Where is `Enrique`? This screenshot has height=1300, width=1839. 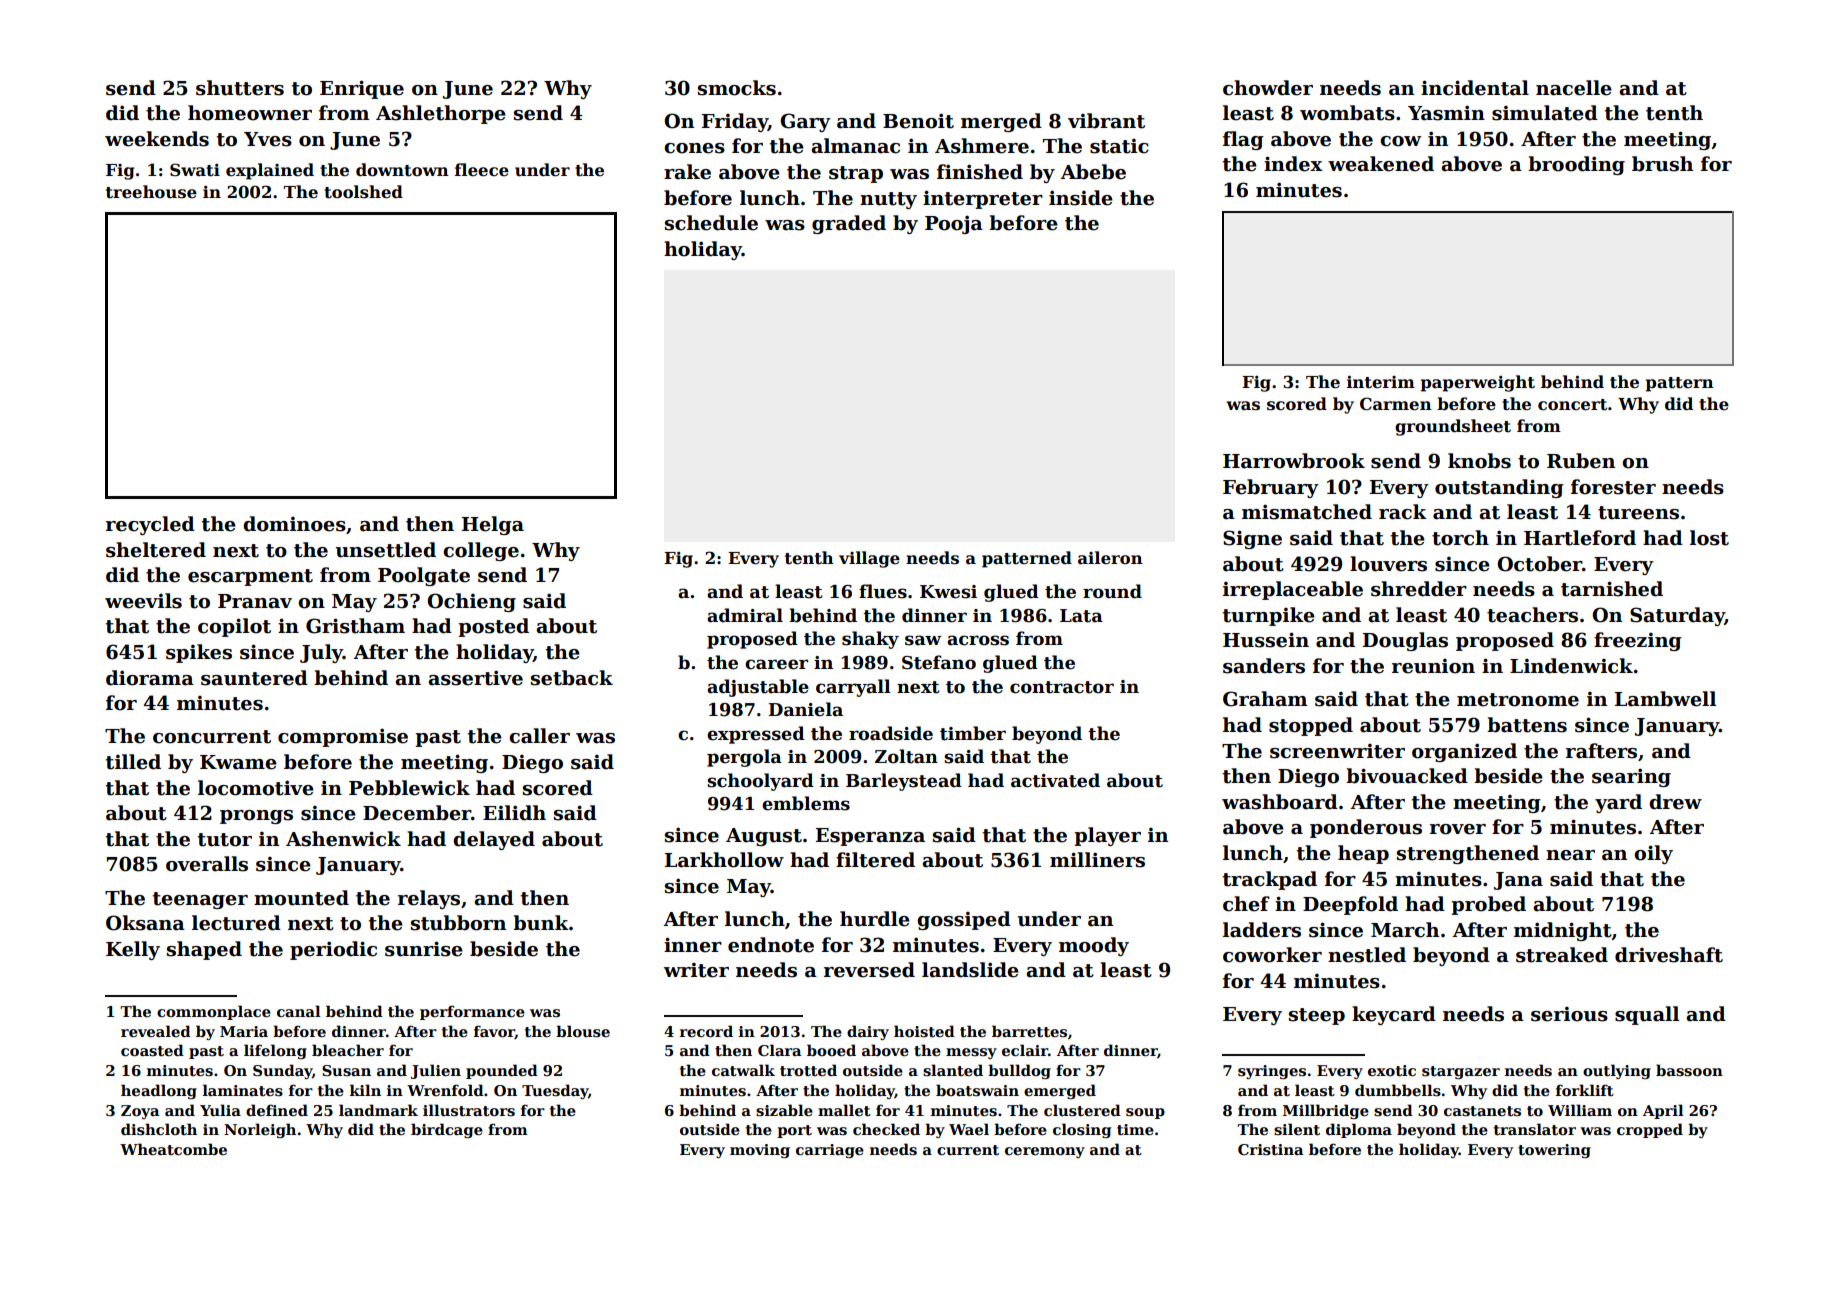 Enrique is located at coordinates (362, 89).
